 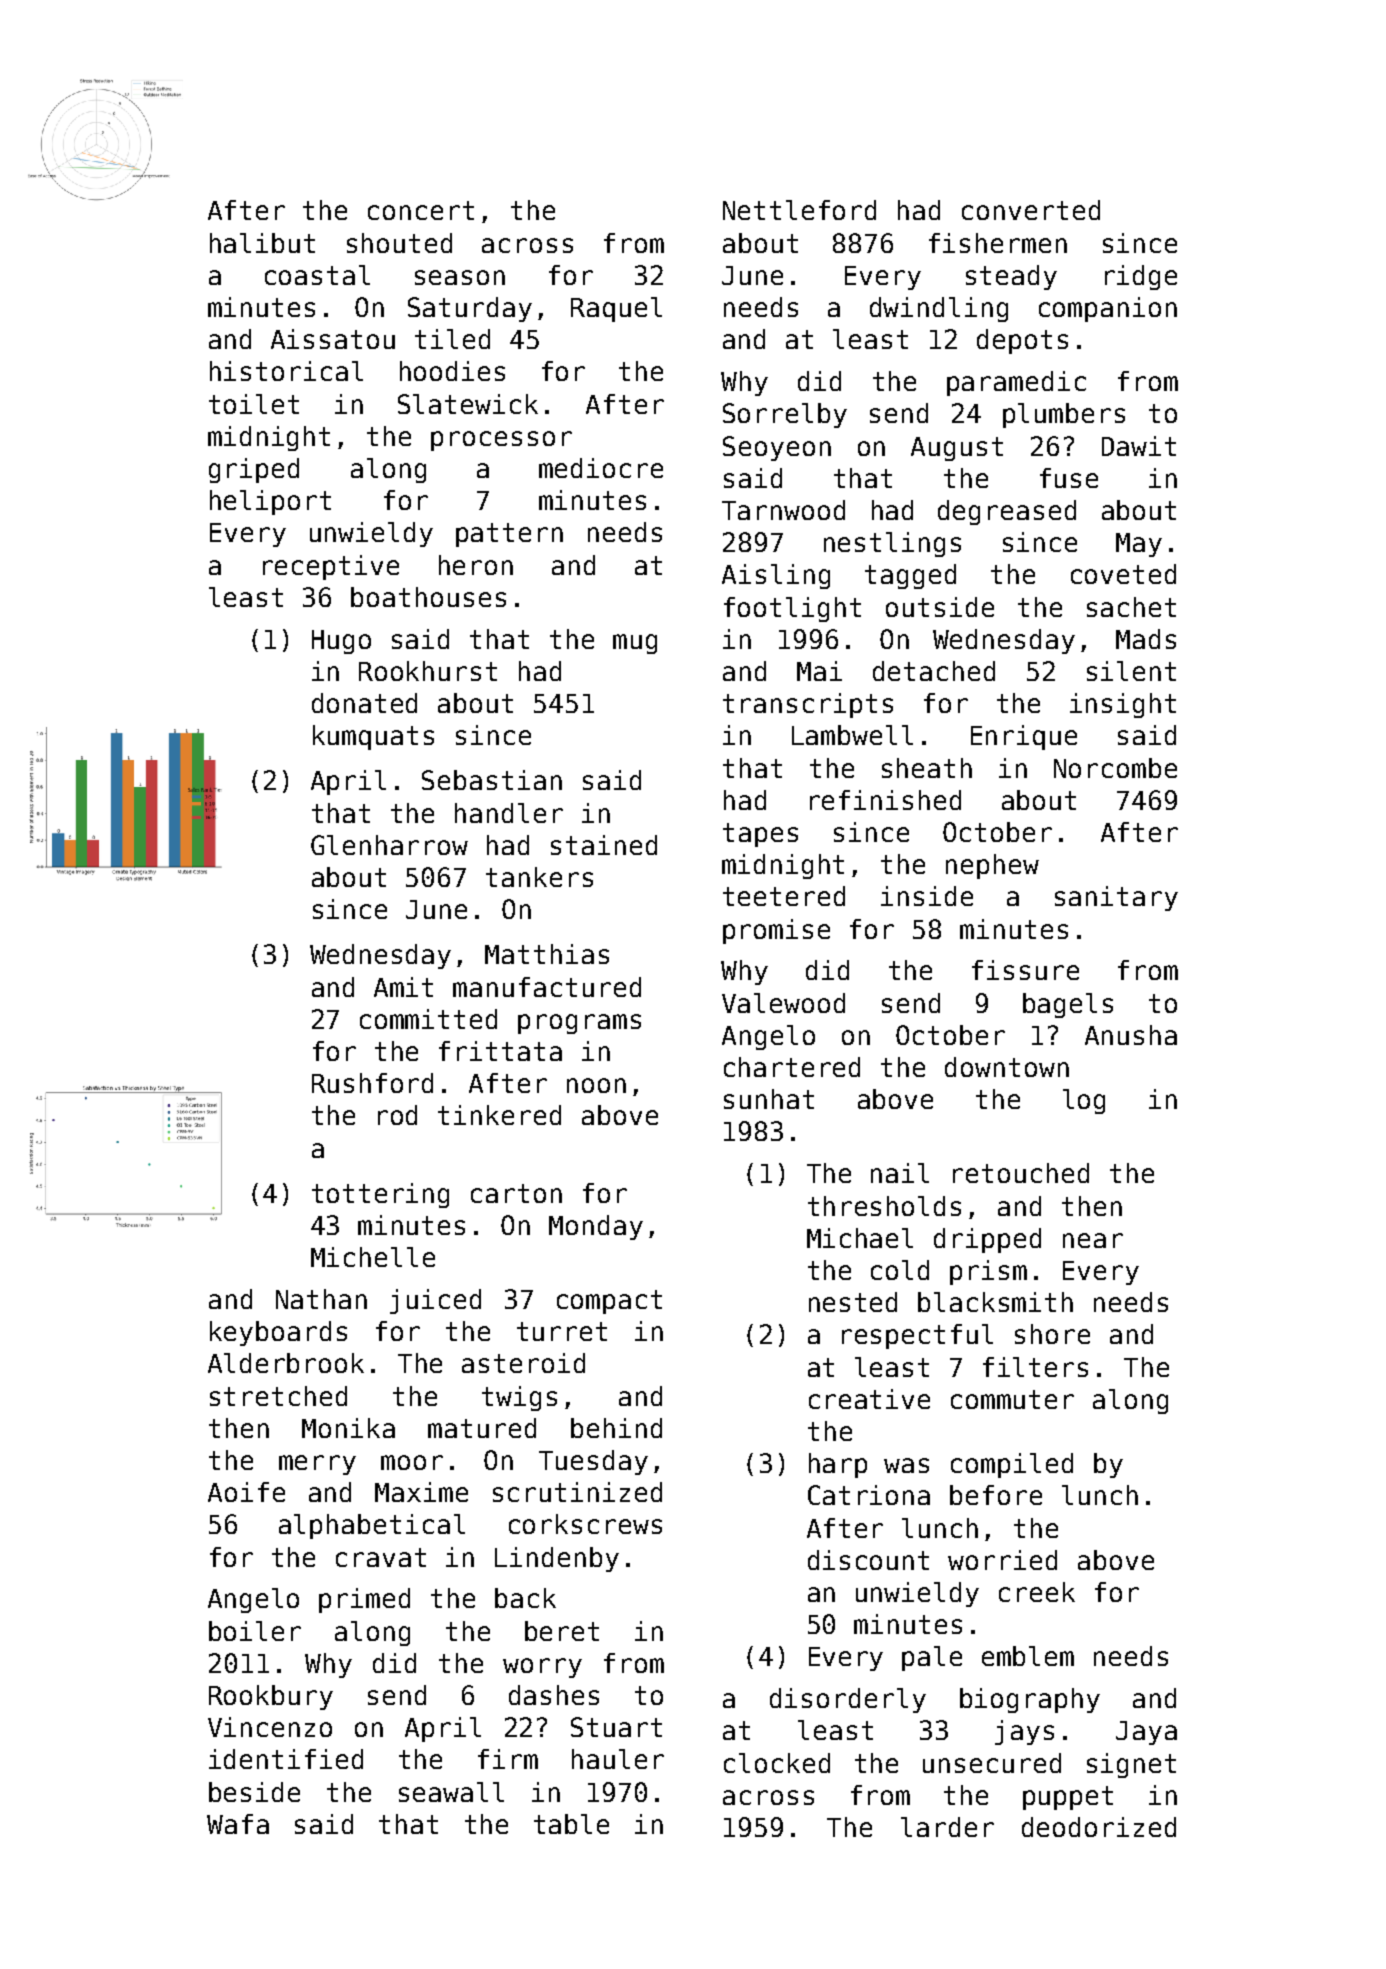 What do you see at coordinates (364, 1600) in the screenshot?
I see `primed` at bounding box center [364, 1600].
